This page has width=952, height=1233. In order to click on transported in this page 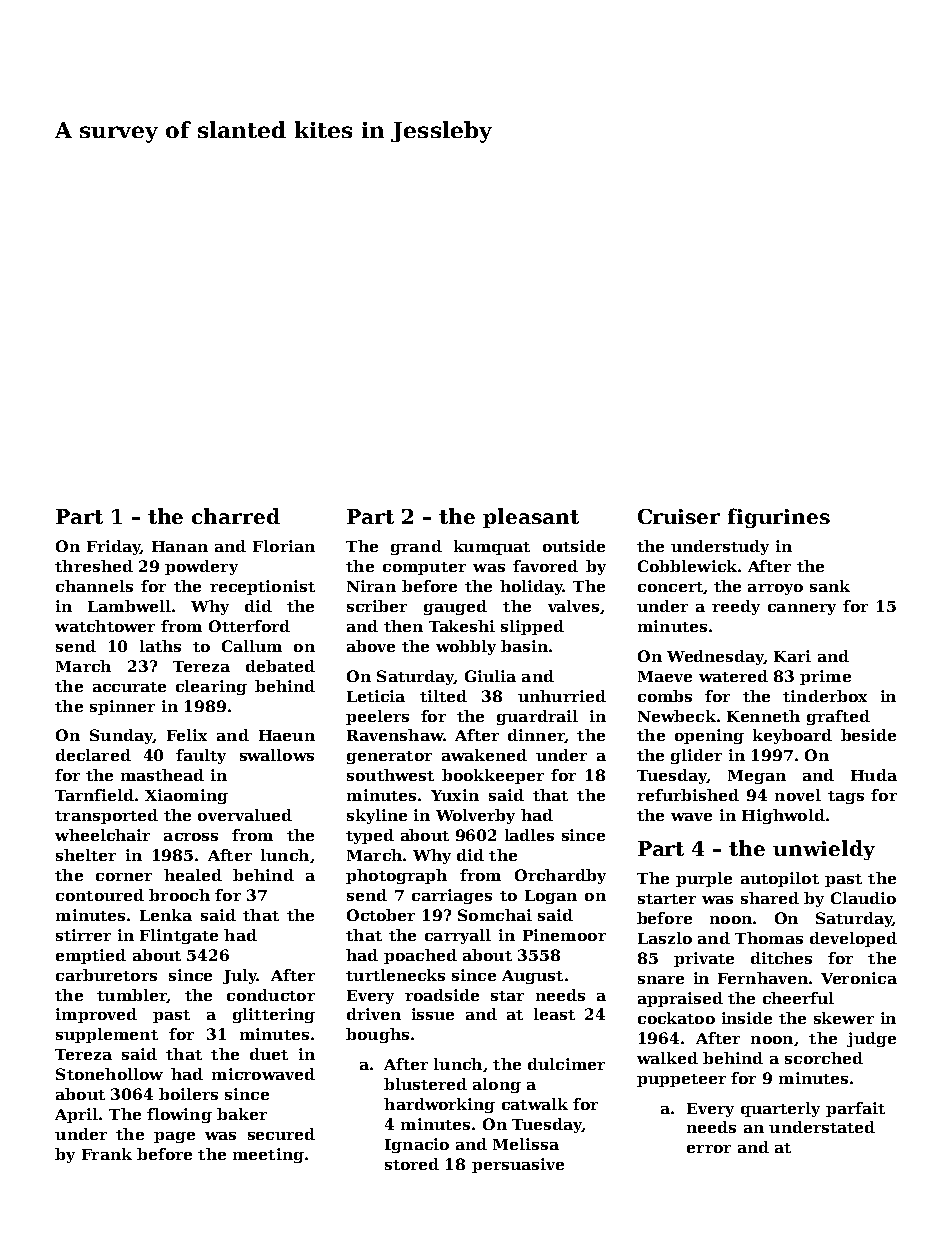, I will do `click(106, 816)`.
